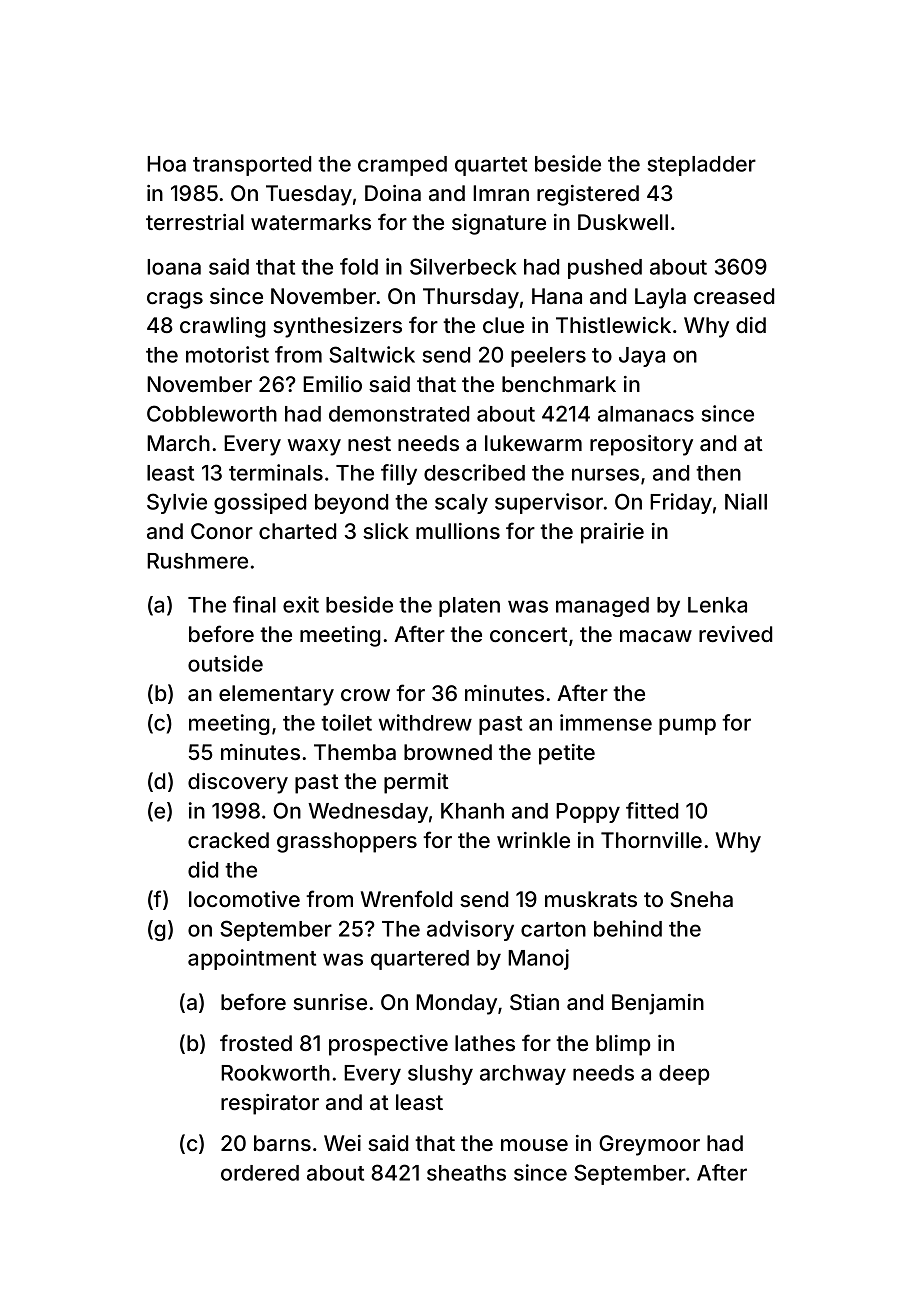 The width and height of the screenshot is (924, 1311). I want to click on demonstrated, so click(399, 414).
